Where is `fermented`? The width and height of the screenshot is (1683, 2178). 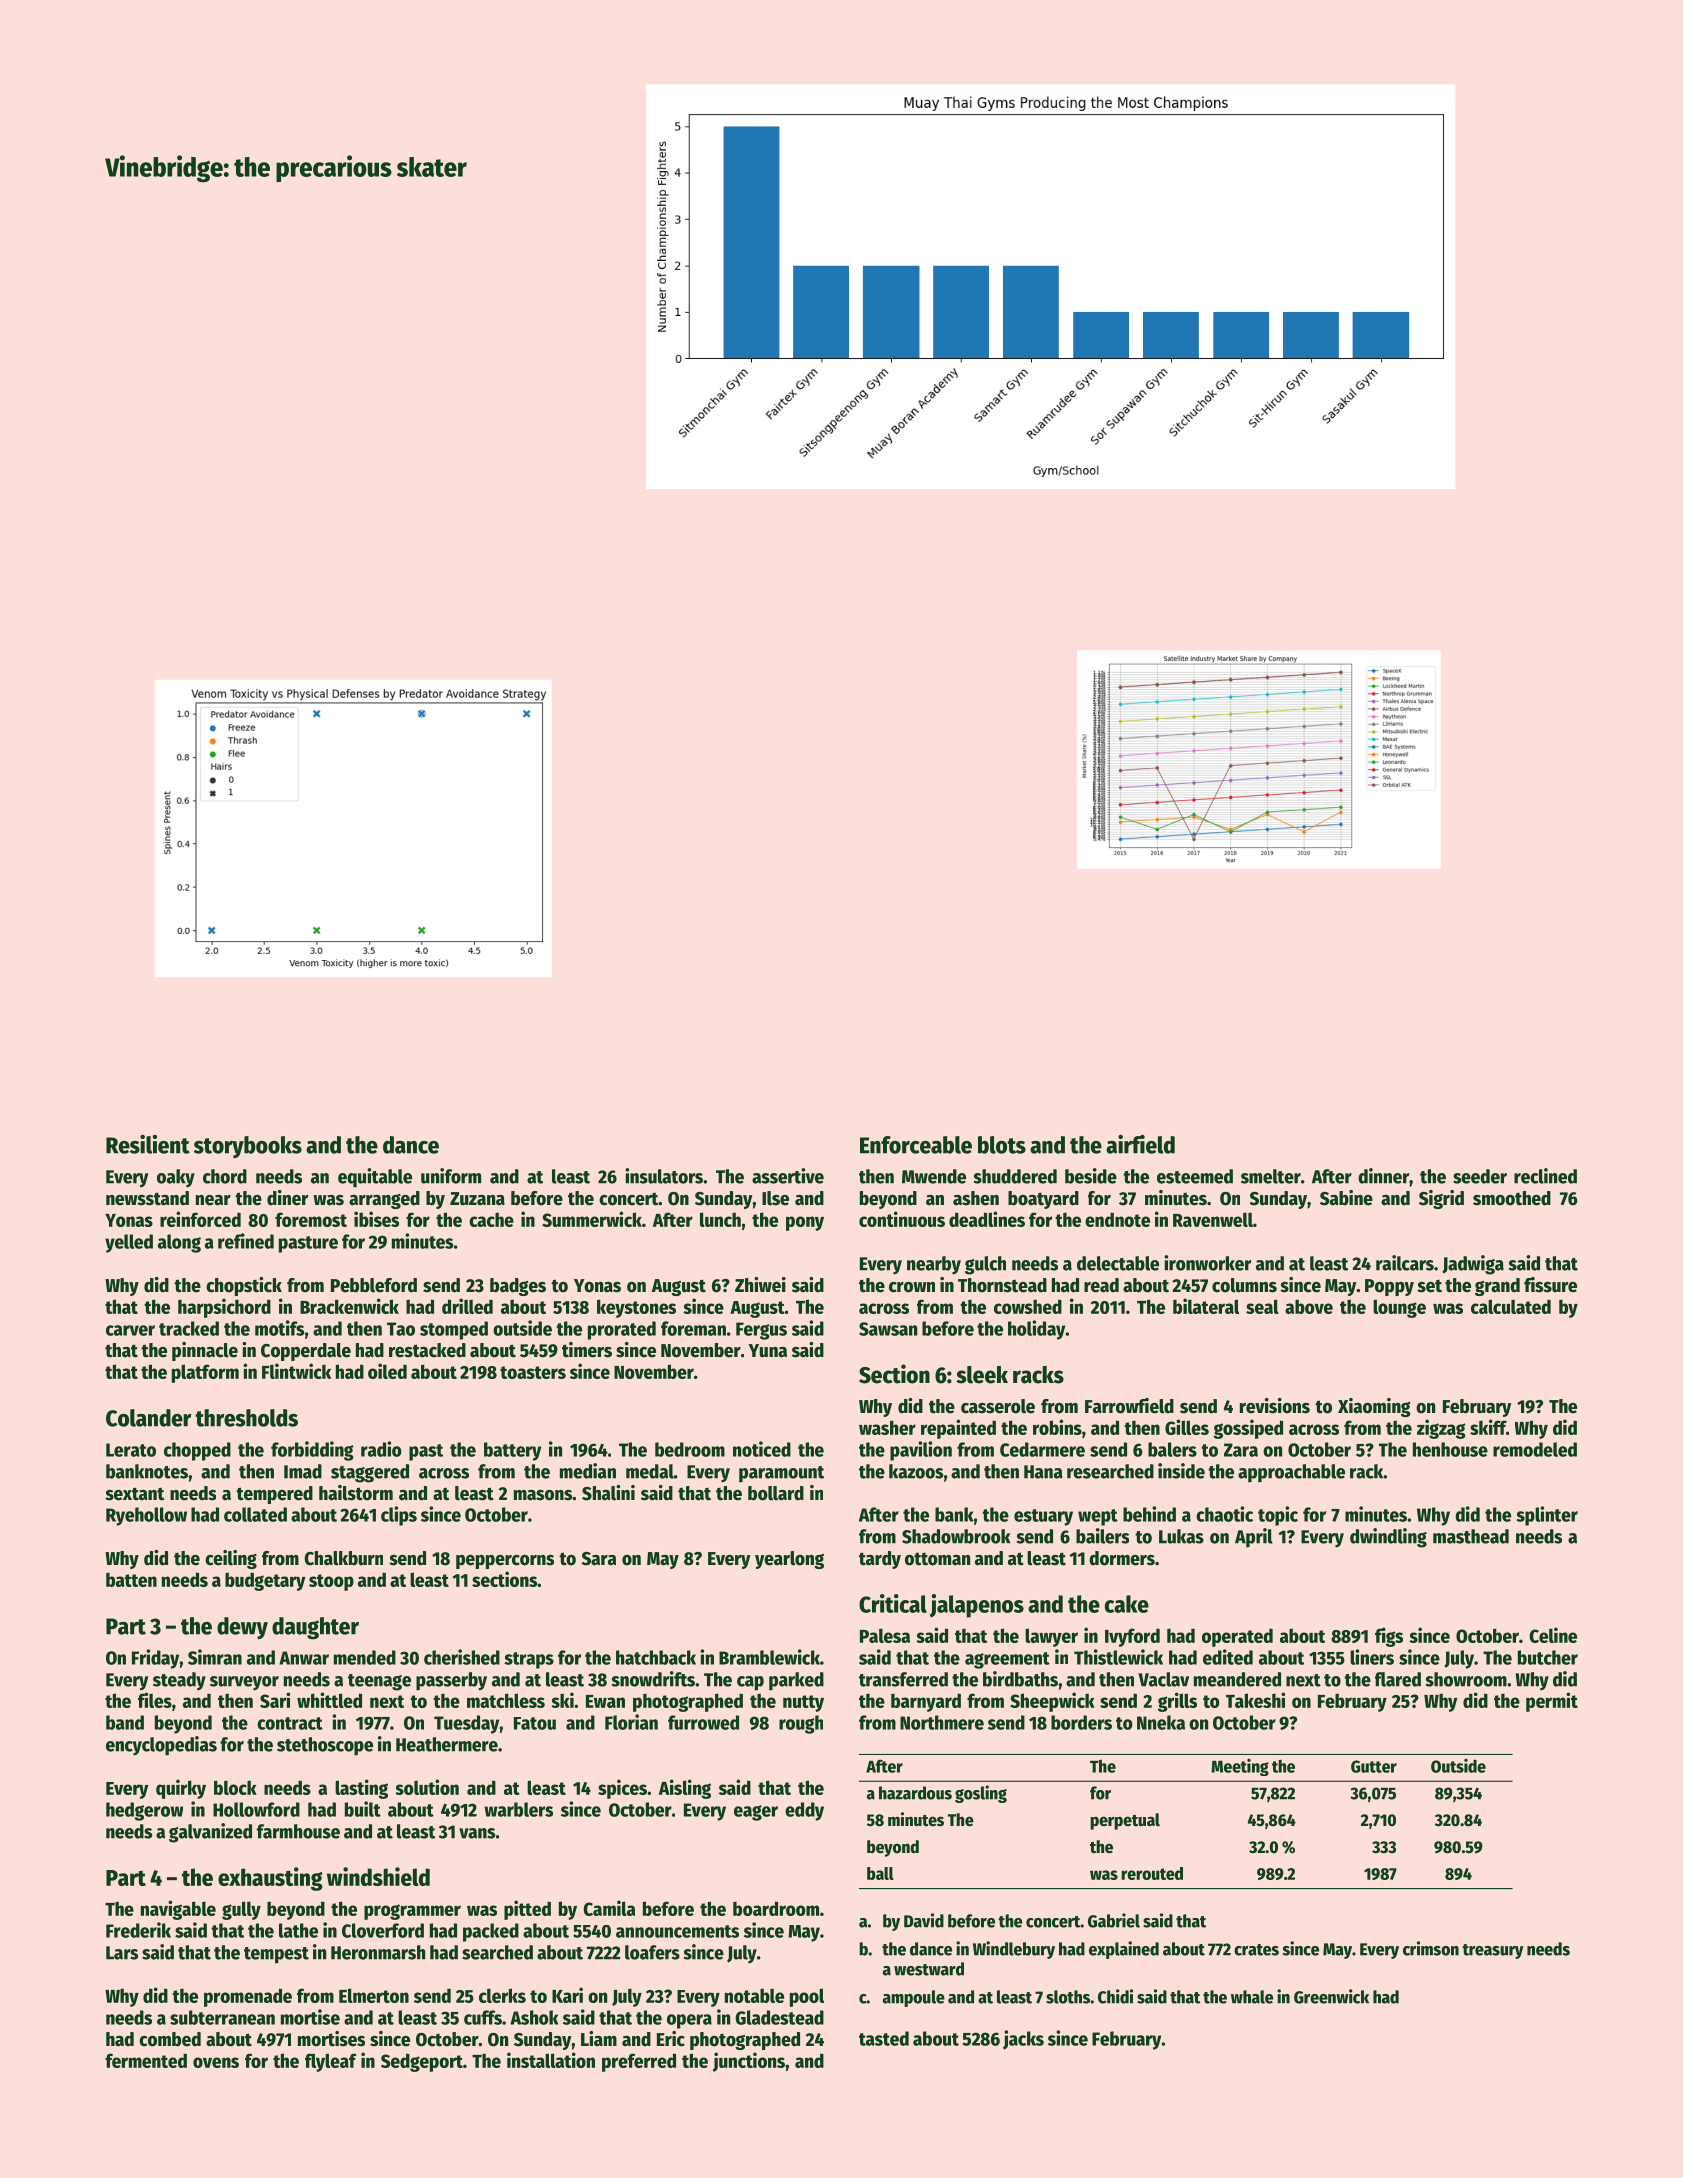
fermented is located at coordinates (146, 2060).
